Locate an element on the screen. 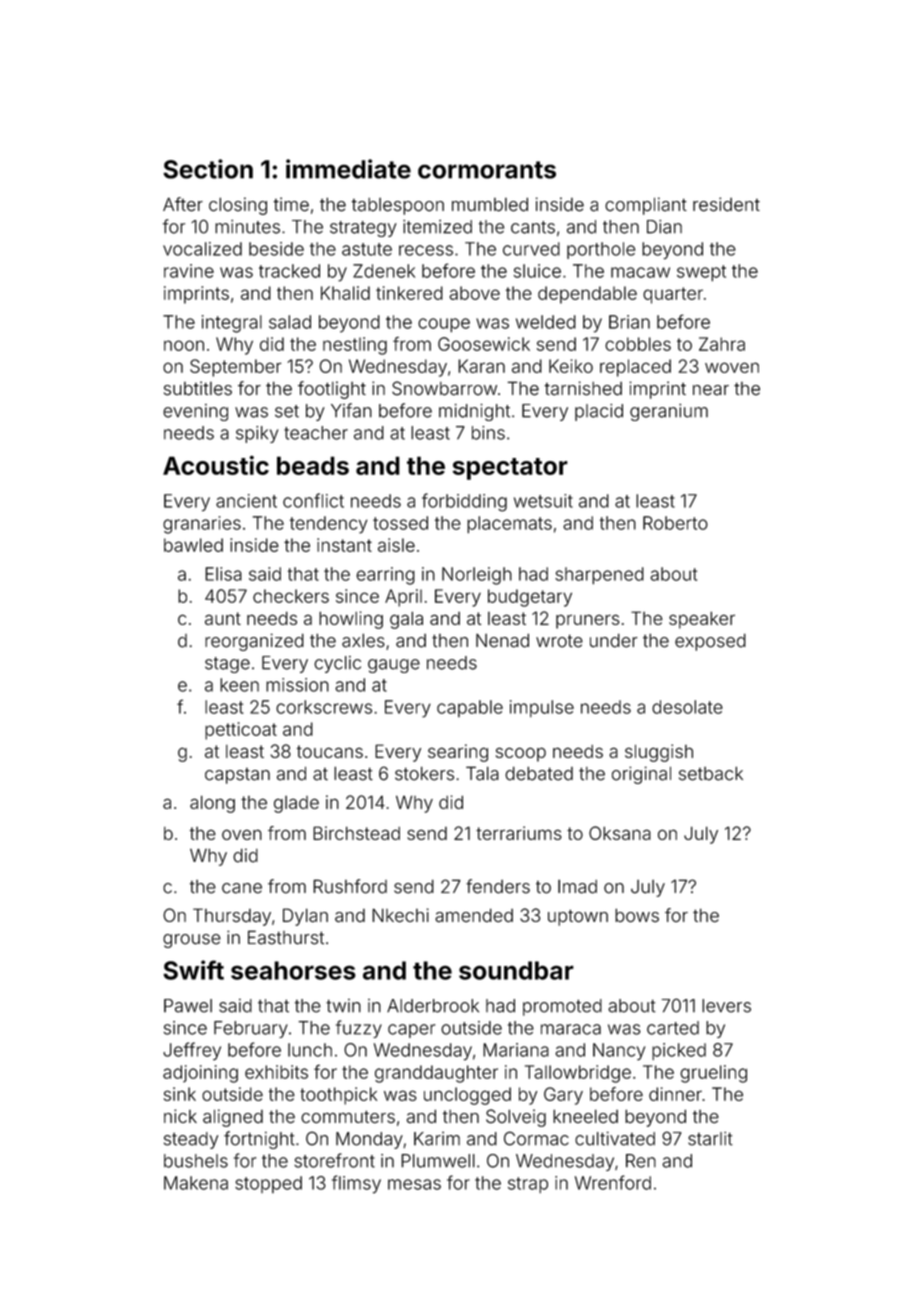  mesas is located at coordinates (414, 1184).
